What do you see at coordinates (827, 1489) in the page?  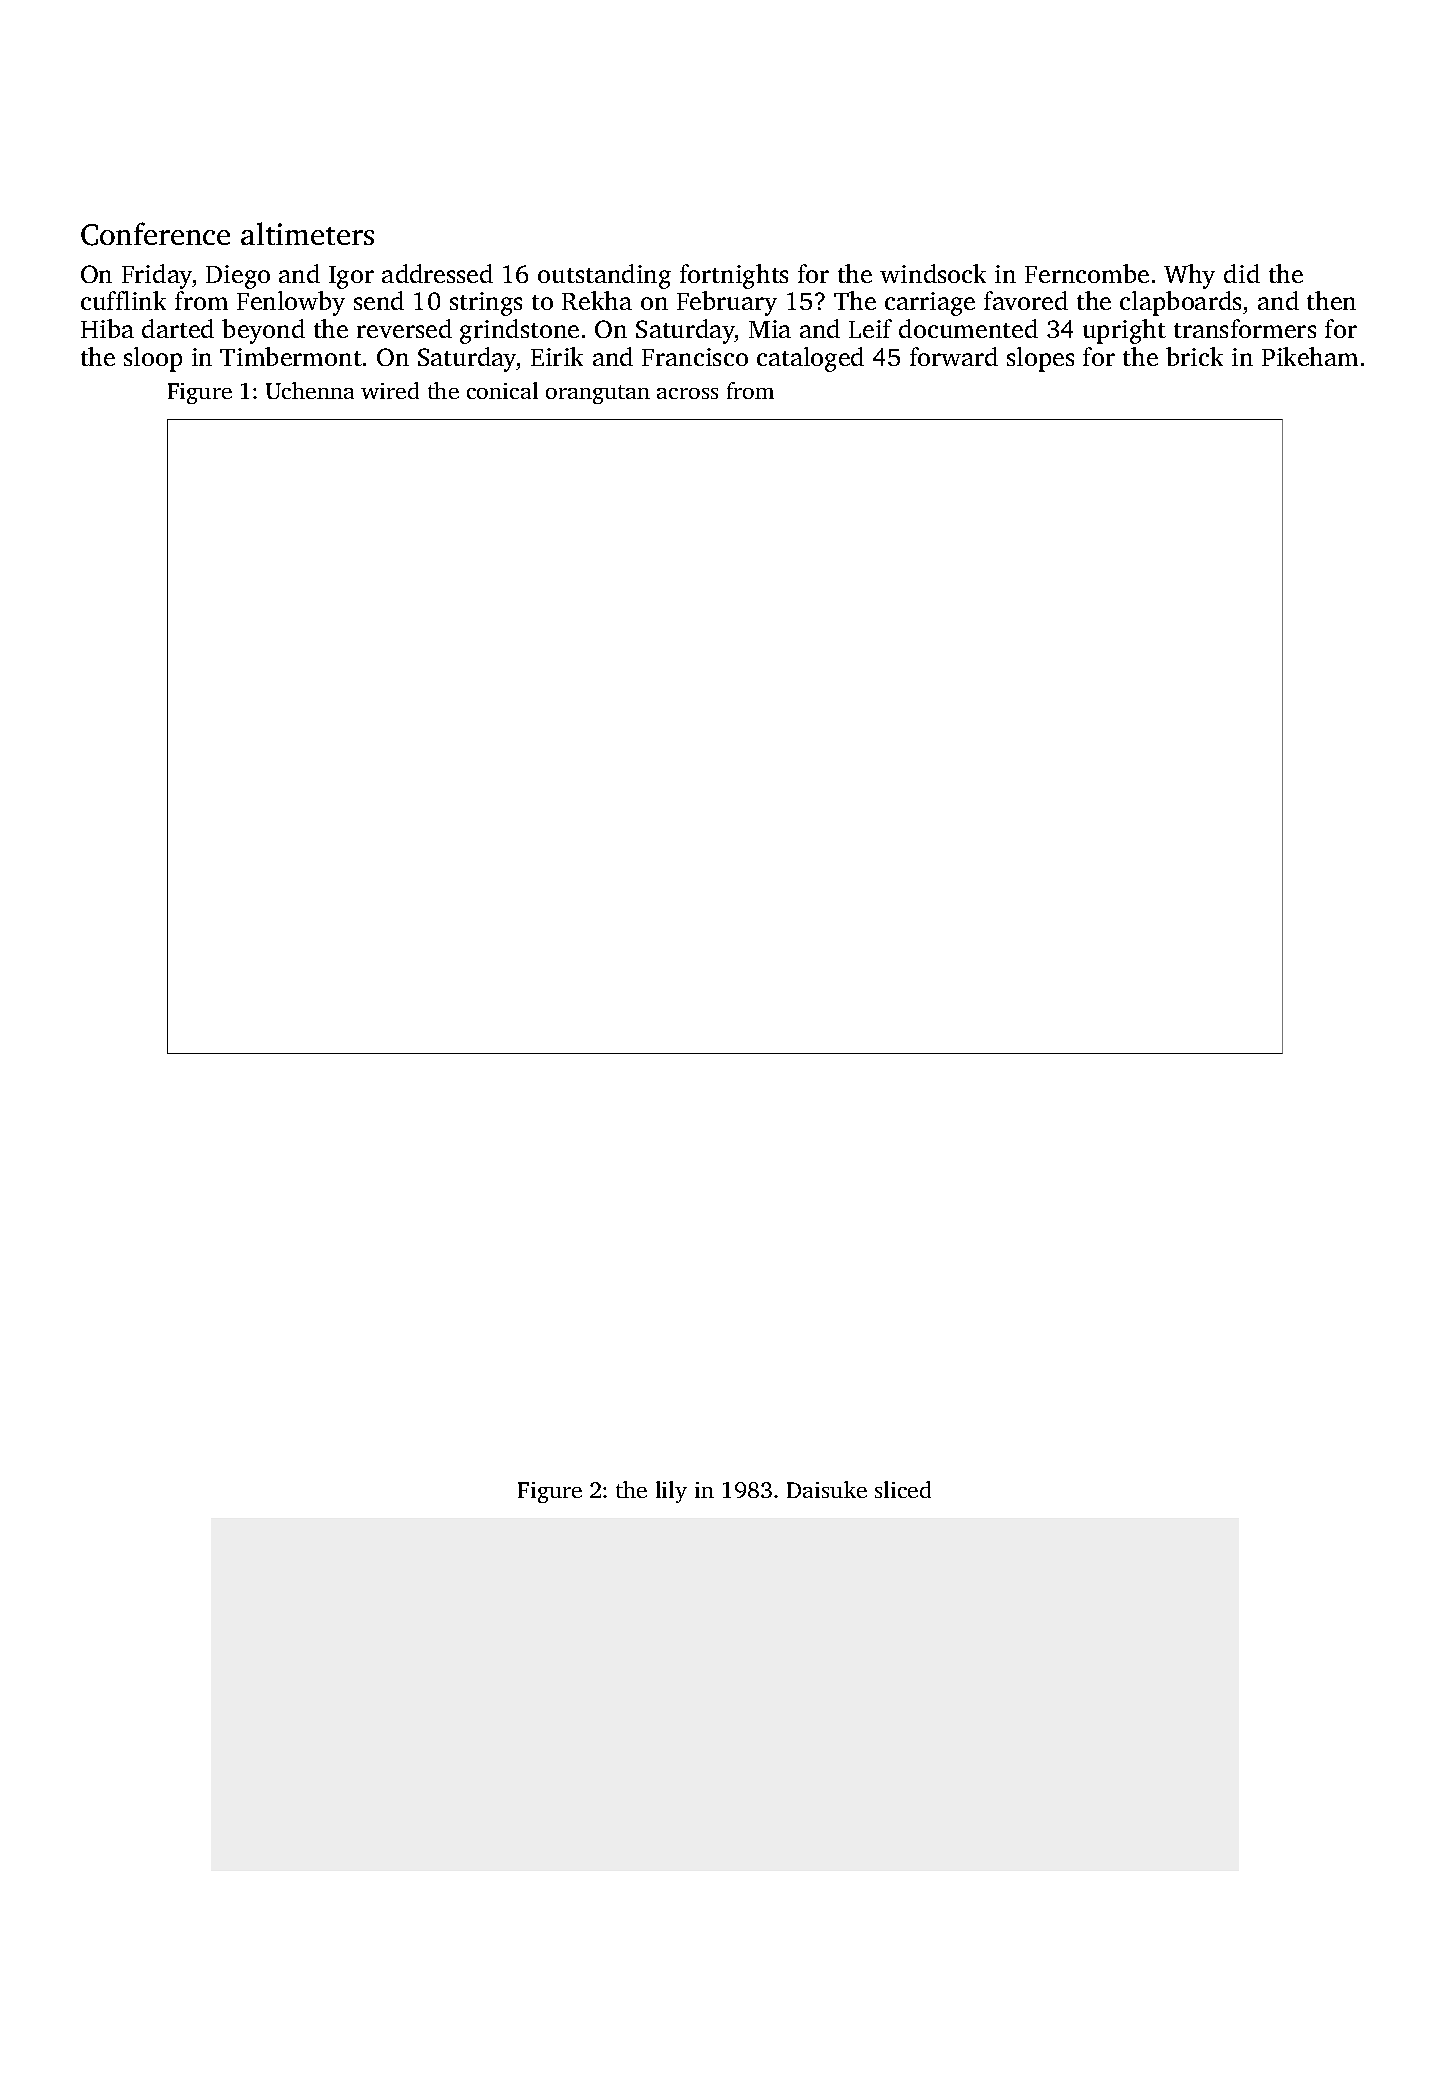 I see `Daisuke` at bounding box center [827, 1489].
